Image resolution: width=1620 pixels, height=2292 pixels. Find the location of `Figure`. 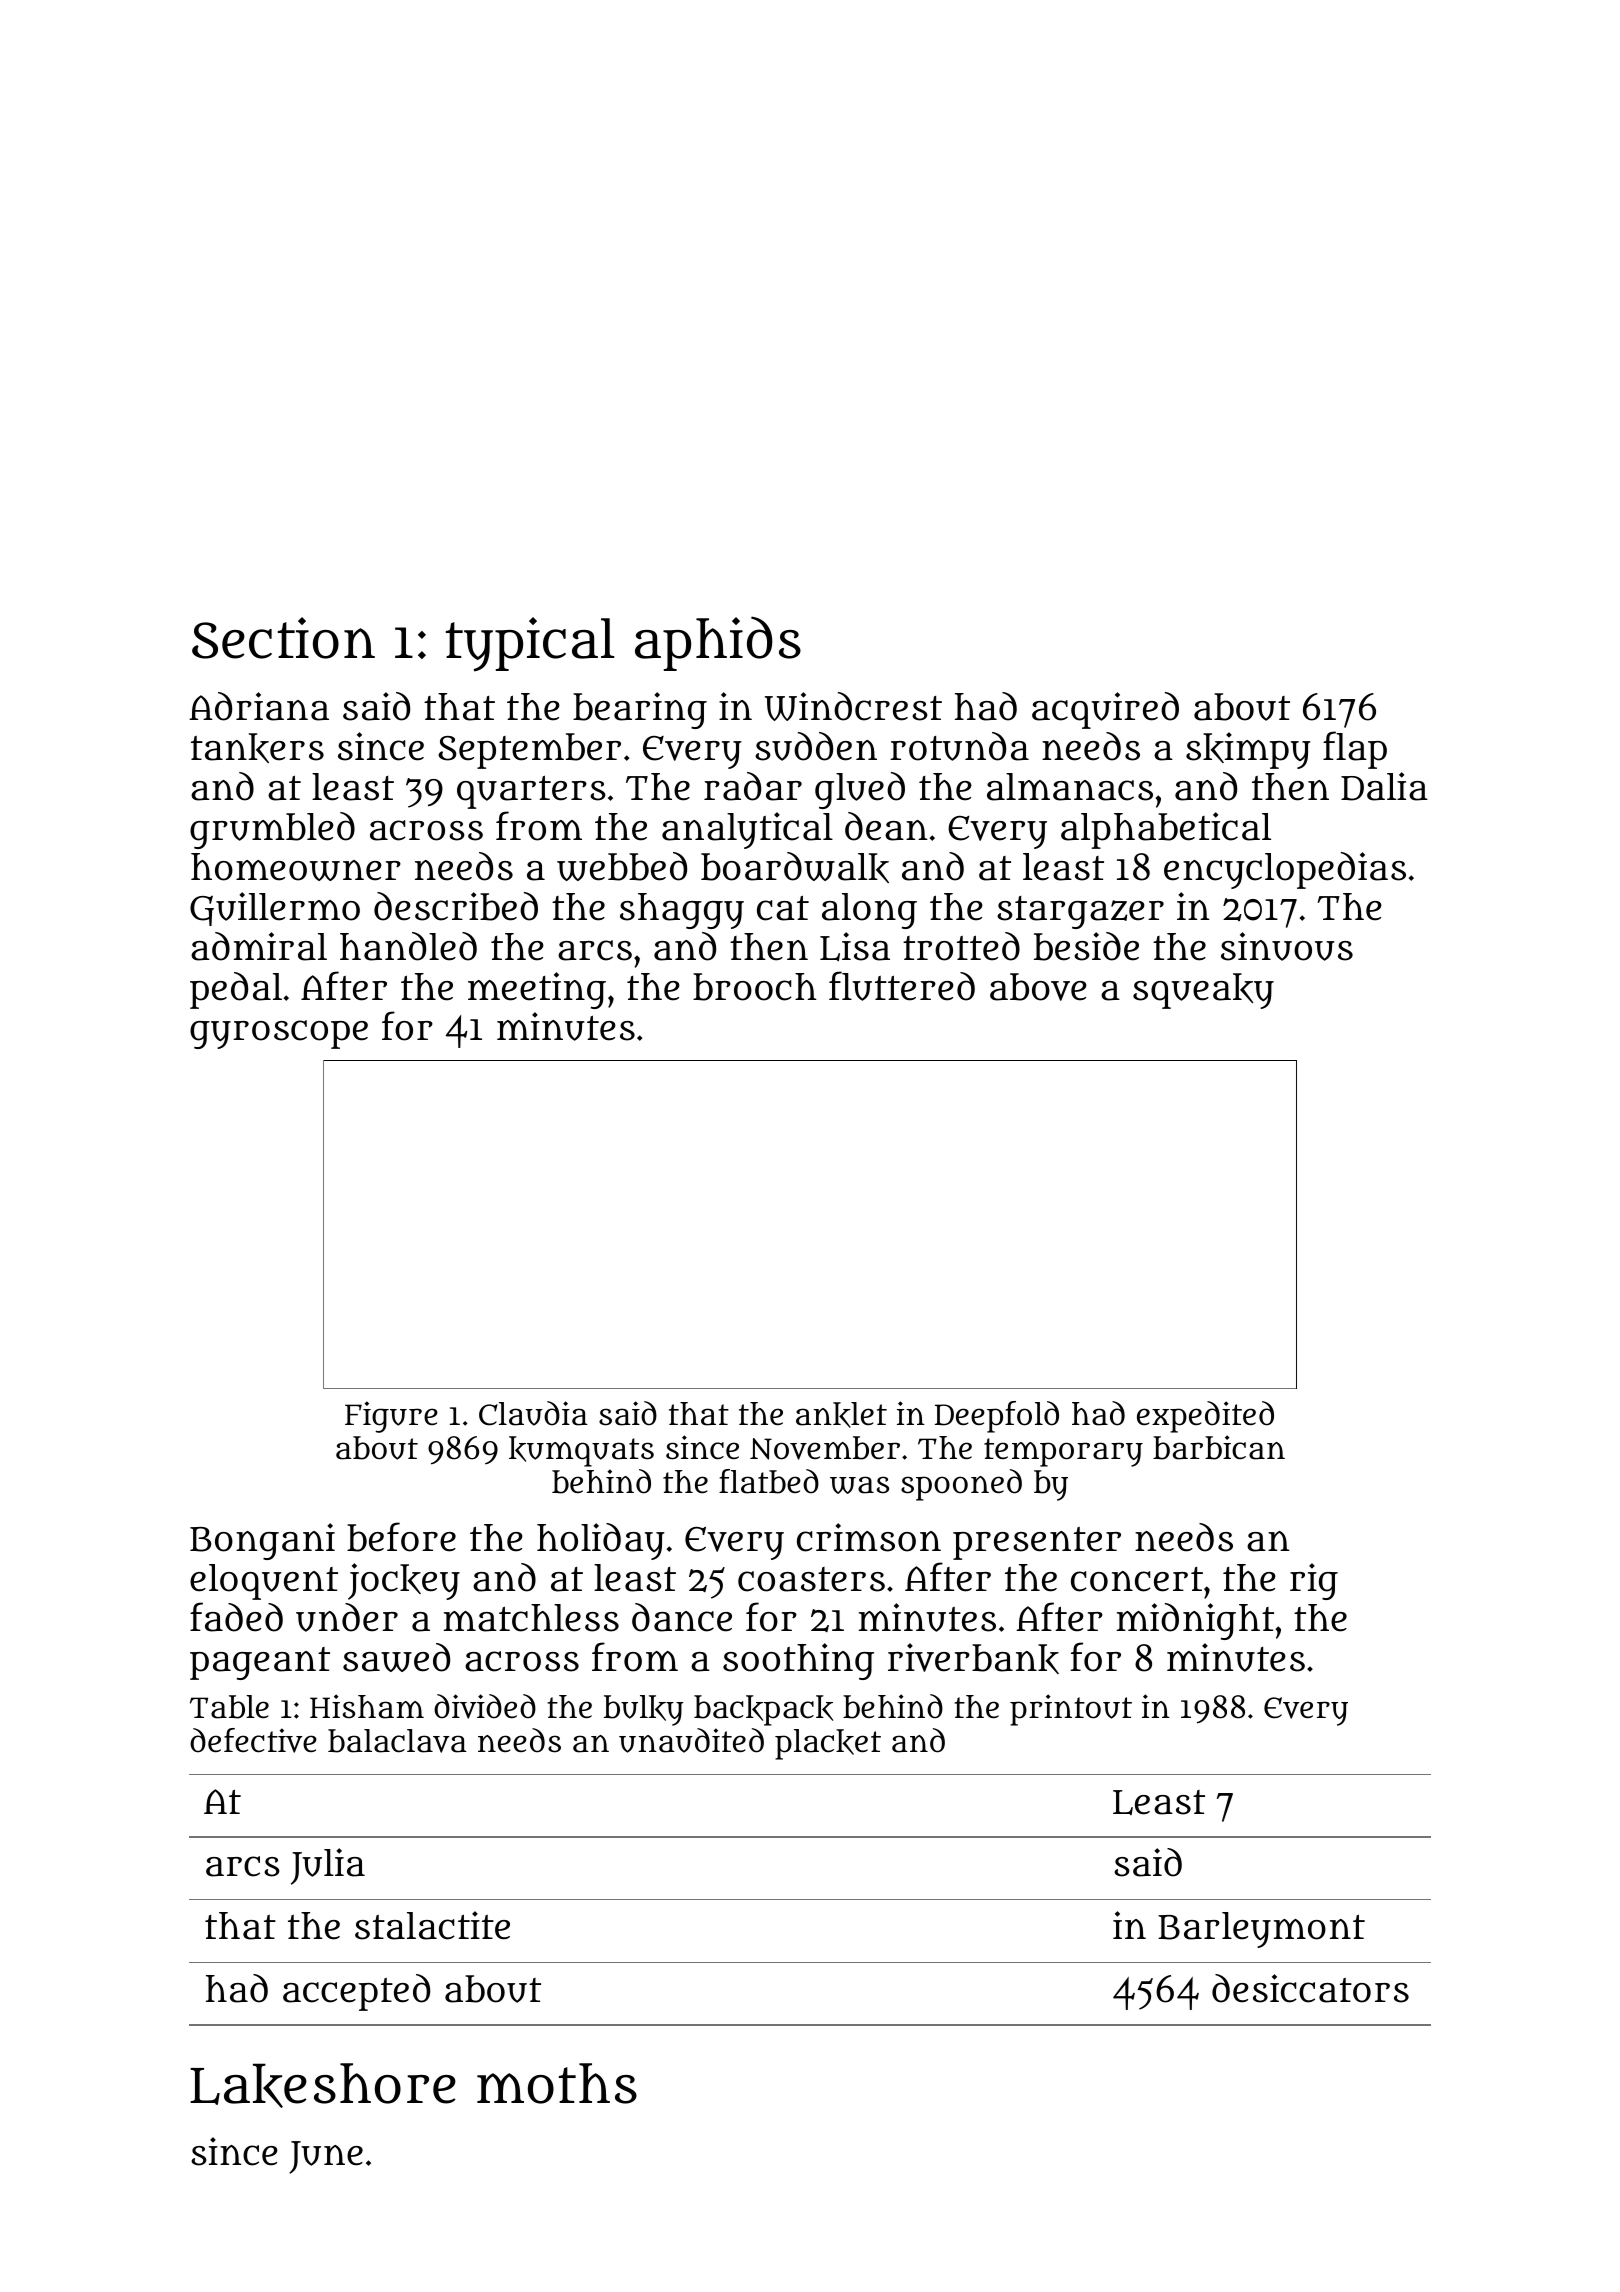

Figure is located at coordinates (391, 1417).
